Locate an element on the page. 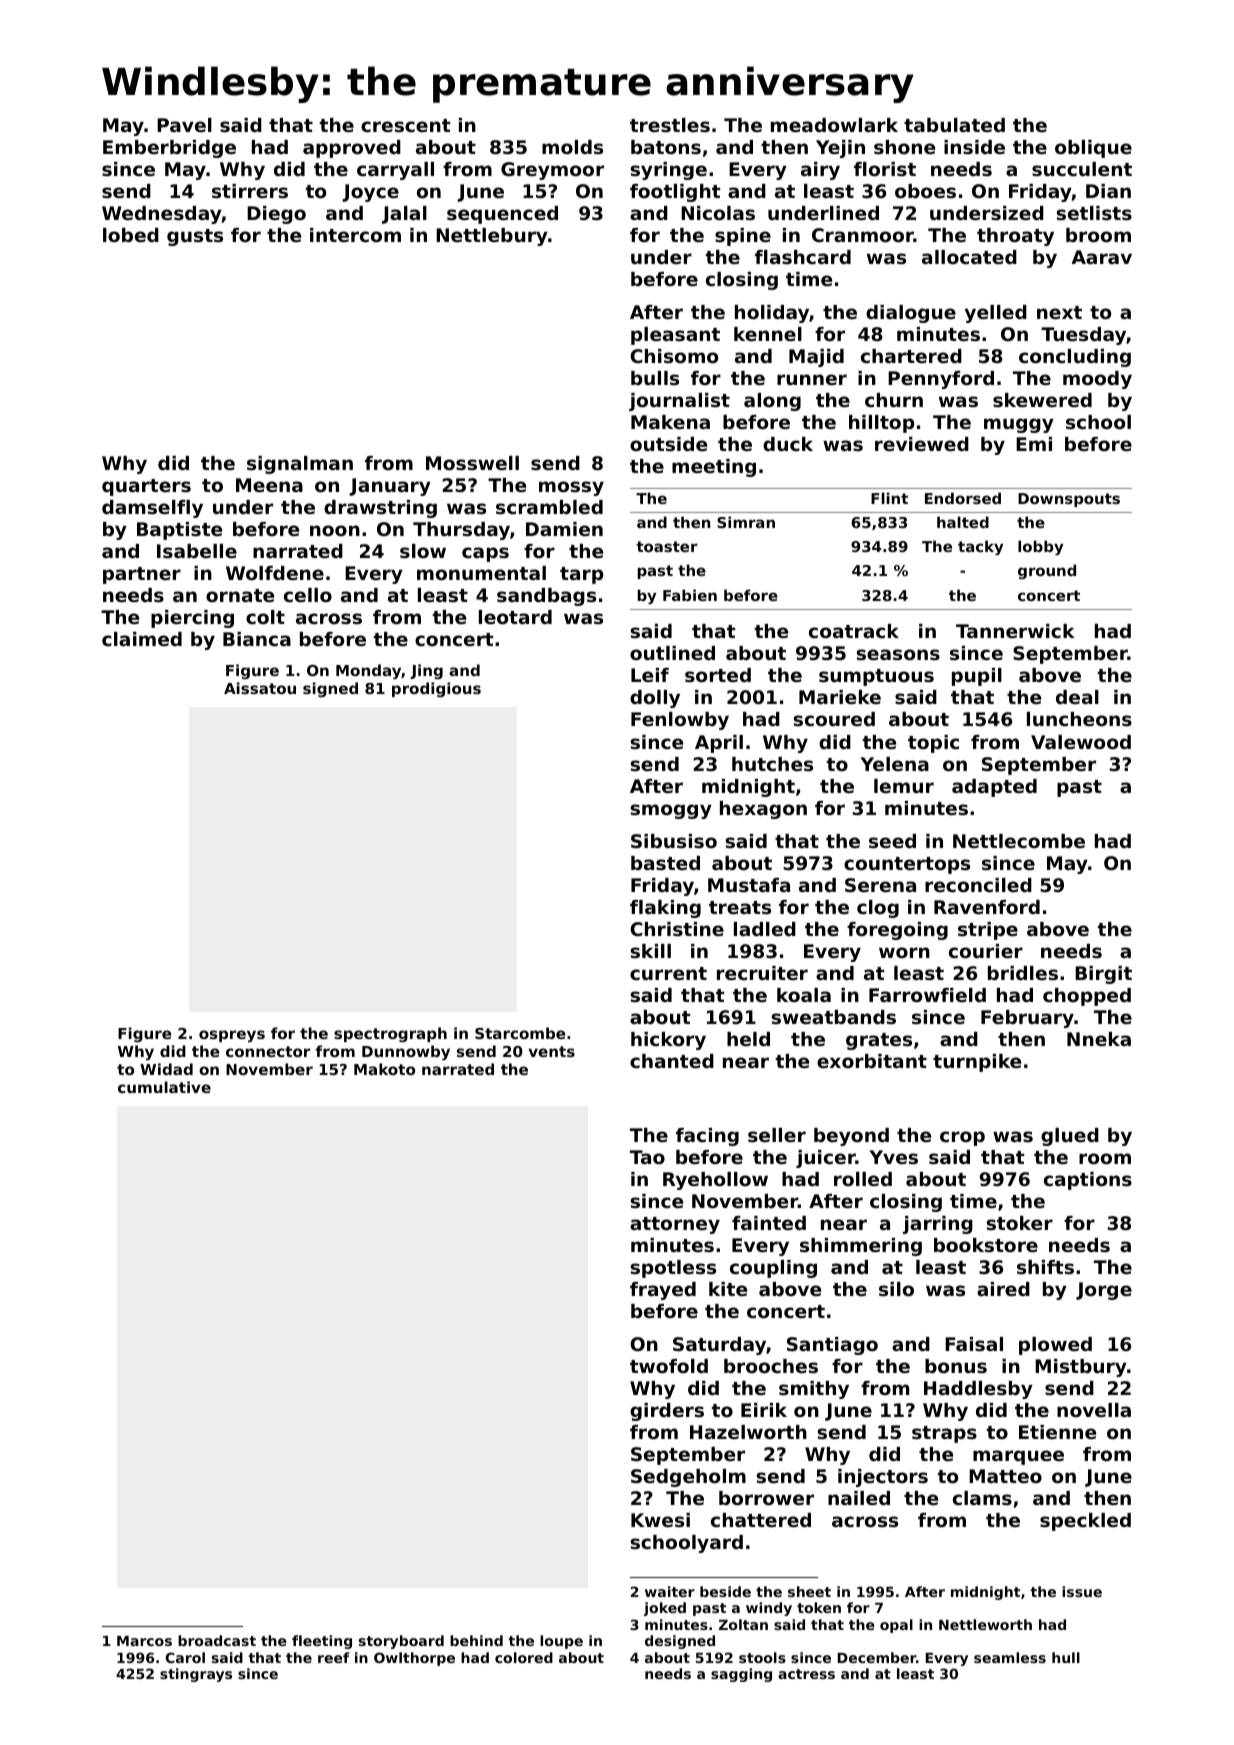 The image size is (1234, 1745). Makoto is located at coordinates (384, 1069).
